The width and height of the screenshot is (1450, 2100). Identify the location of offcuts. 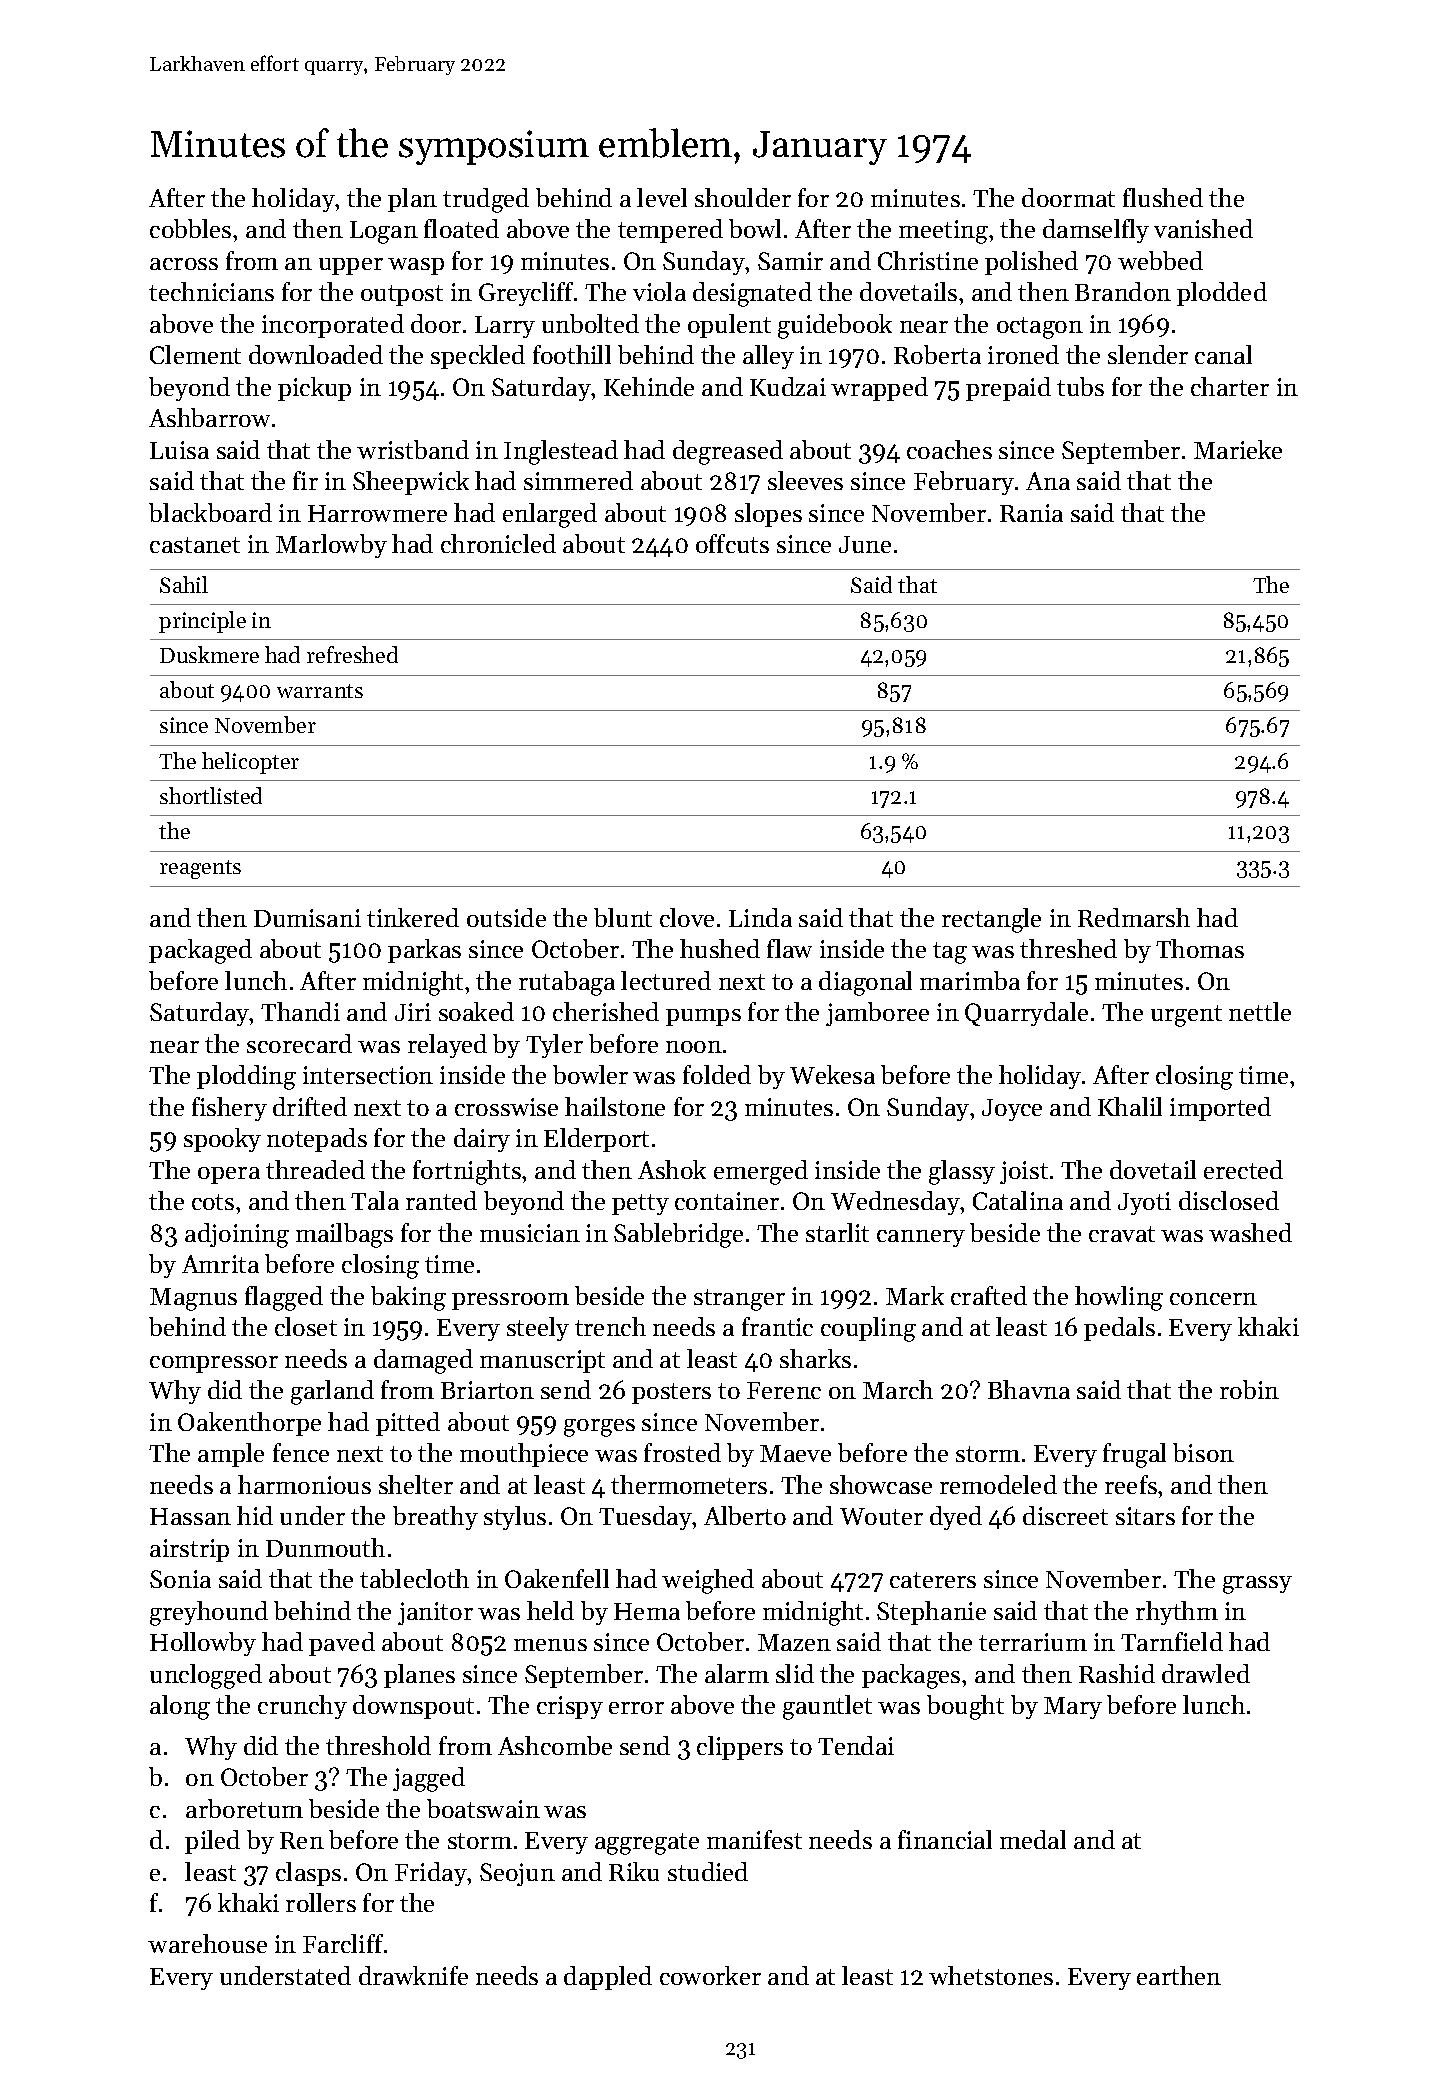
(732, 543).
